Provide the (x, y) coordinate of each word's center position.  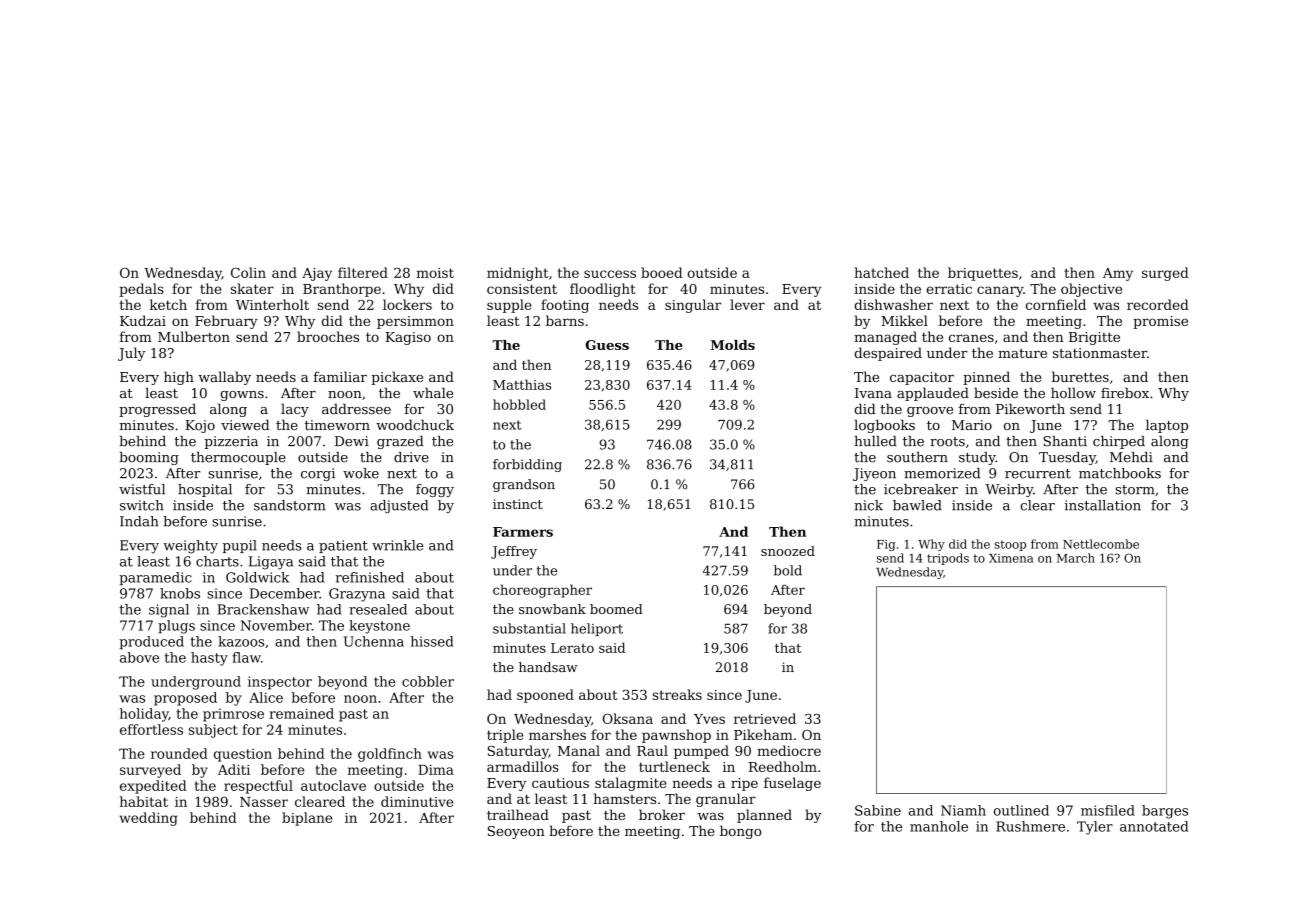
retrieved (765, 718)
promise (1160, 322)
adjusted (399, 506)
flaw (246, 657)
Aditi (234, 769)
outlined (1021, 810)
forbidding (527, 465)
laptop (1167, 426)
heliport (597, 629)
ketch (168, 304)
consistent (522, 289)
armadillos (523, 766)
